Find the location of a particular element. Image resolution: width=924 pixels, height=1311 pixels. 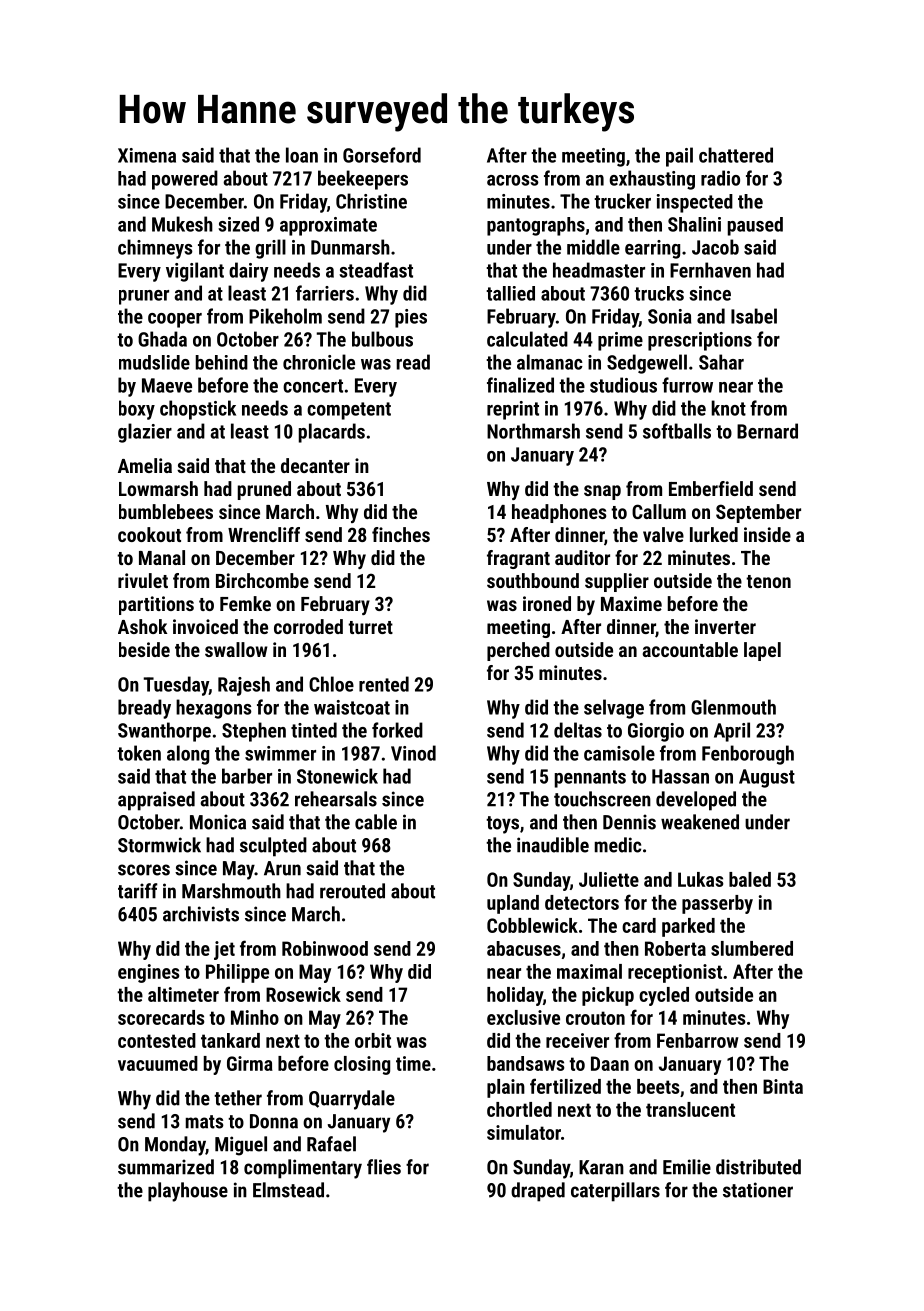

Minho is located at coordinates (255, 1017).
